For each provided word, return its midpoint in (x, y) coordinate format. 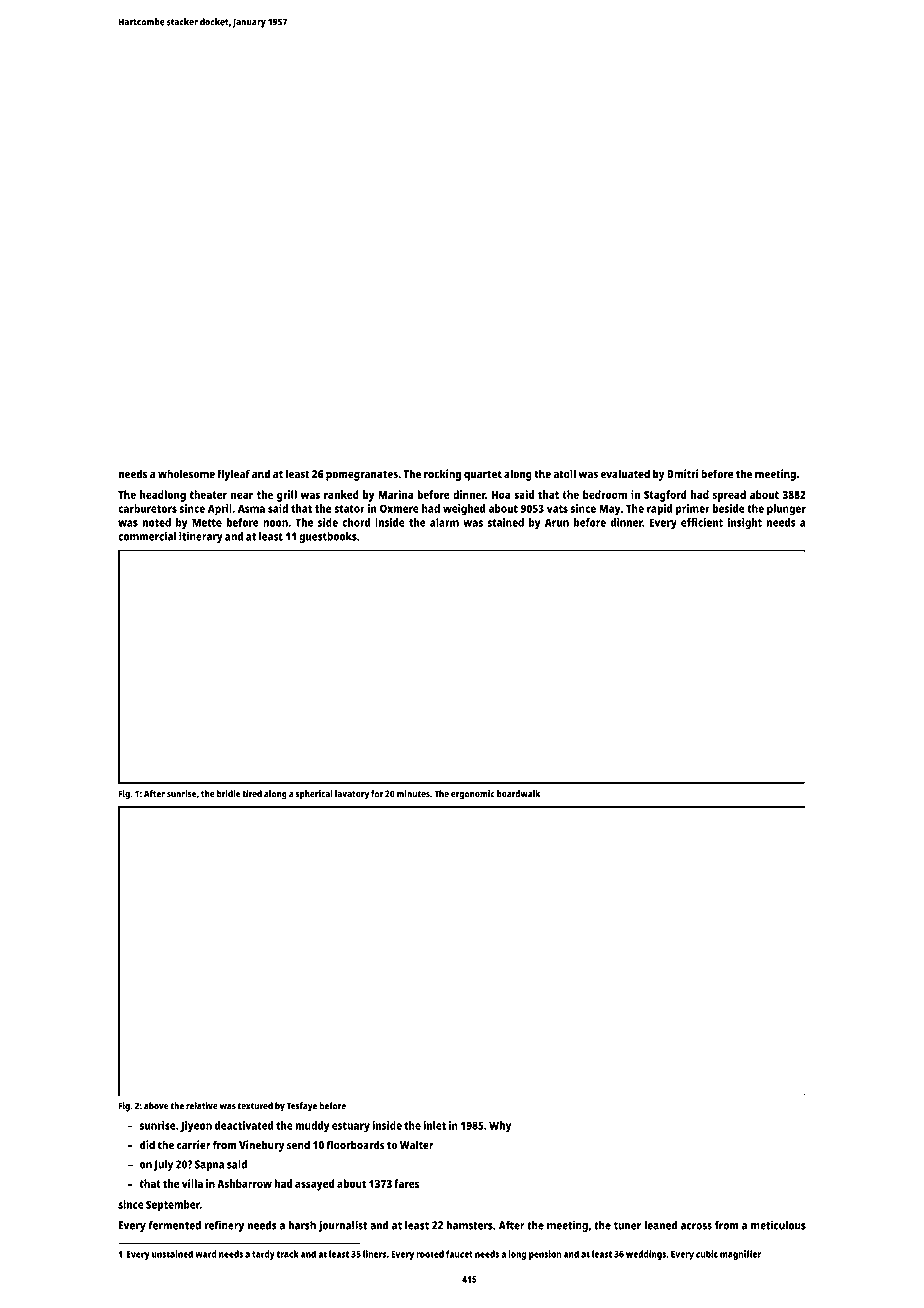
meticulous (778, 1225)
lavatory (352, 795)
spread (729, 496)
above (156, 1106)
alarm (444, 522)
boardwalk (518, 794)
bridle (228, 794)
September (173, 1206)
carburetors (147, 508)
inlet (434, 1125)
